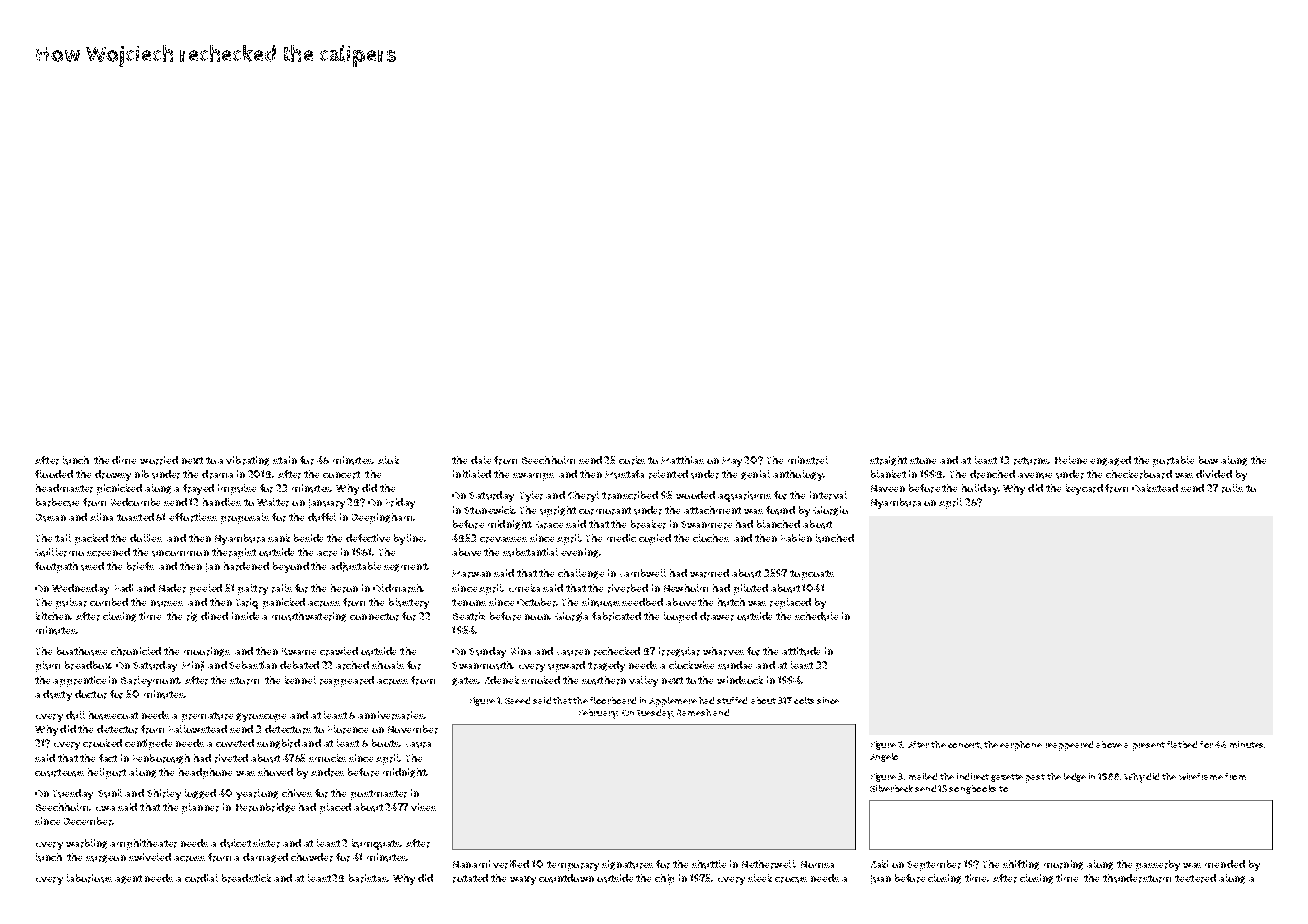 This document has width=1308, height=924. Describe the element at coordinates (1031, 461) in the document. I see `returns` at that location.
